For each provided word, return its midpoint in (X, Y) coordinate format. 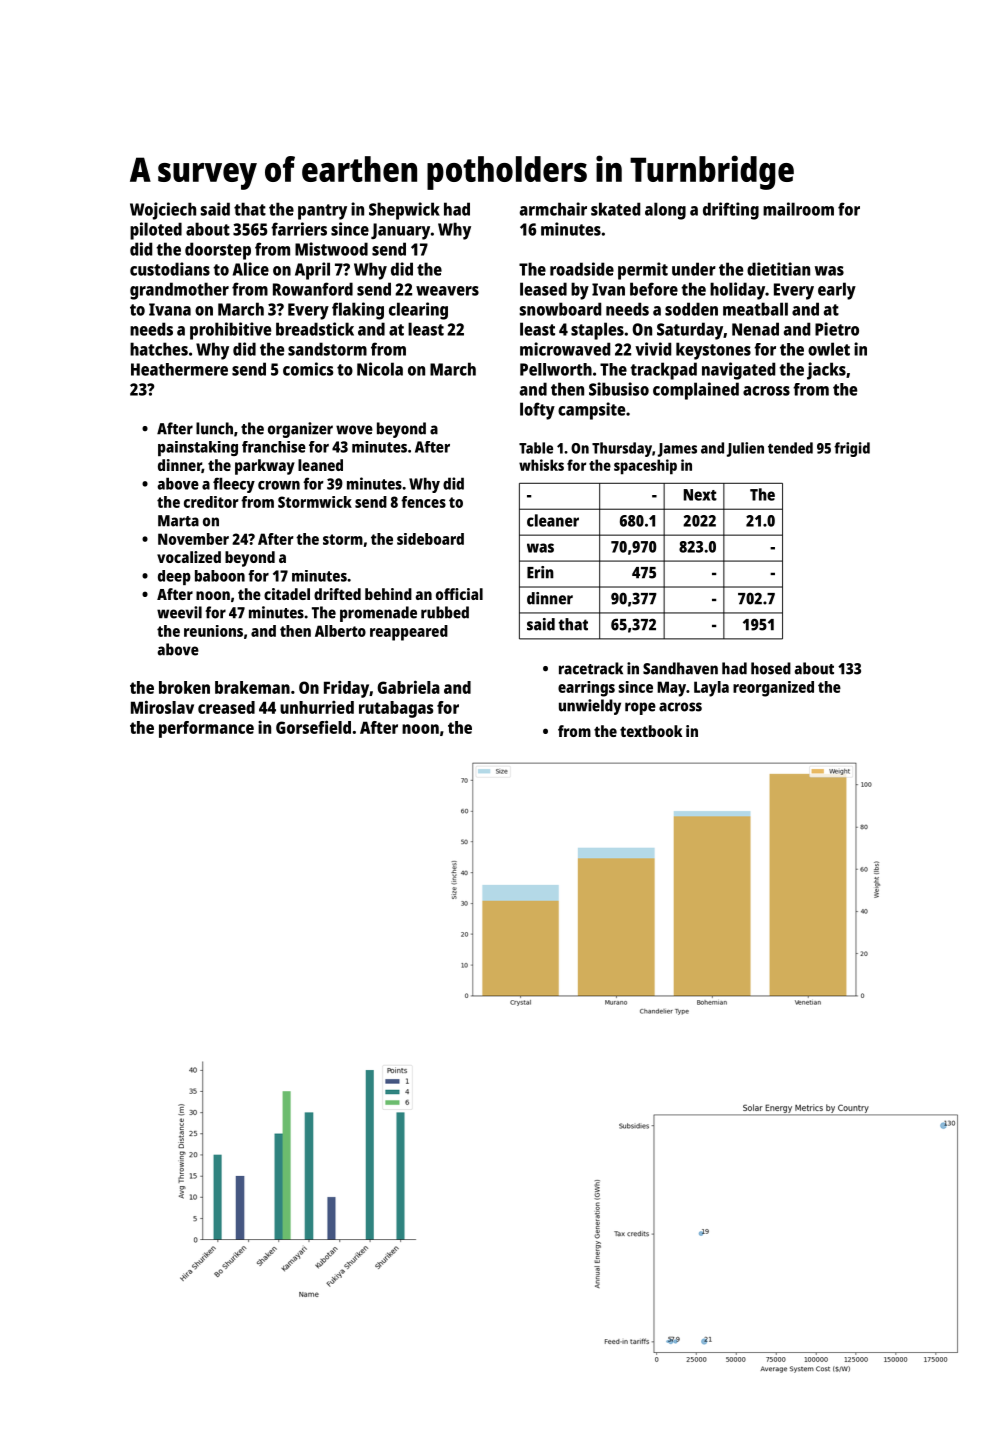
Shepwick (404, 211)
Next (700, 495)
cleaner (553, 520)
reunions (213, 631)
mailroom (798, 209)
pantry (322, 212)
